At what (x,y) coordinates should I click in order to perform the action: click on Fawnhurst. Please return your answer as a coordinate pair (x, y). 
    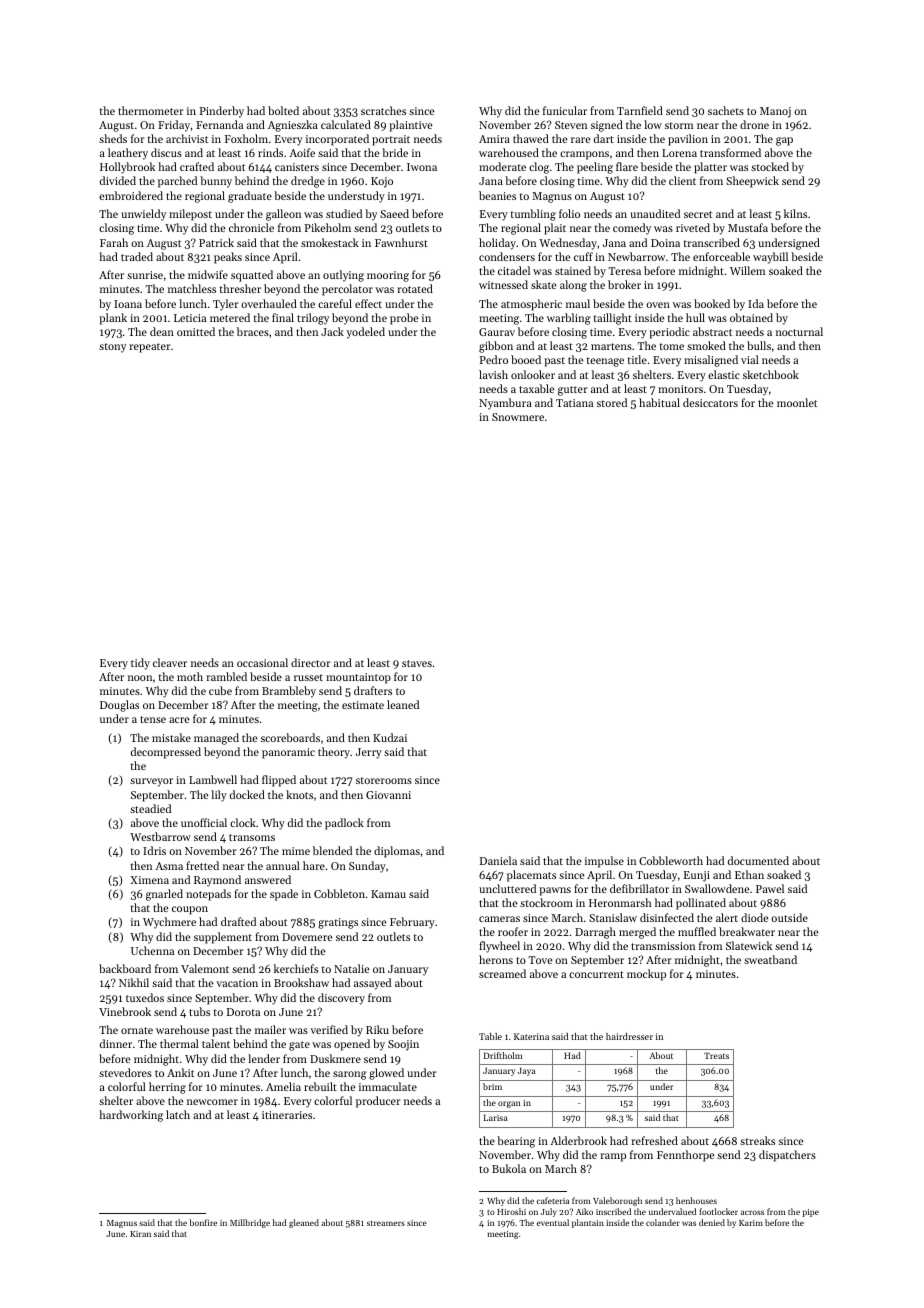
    Looking at the image, I should click on (401, 242).
